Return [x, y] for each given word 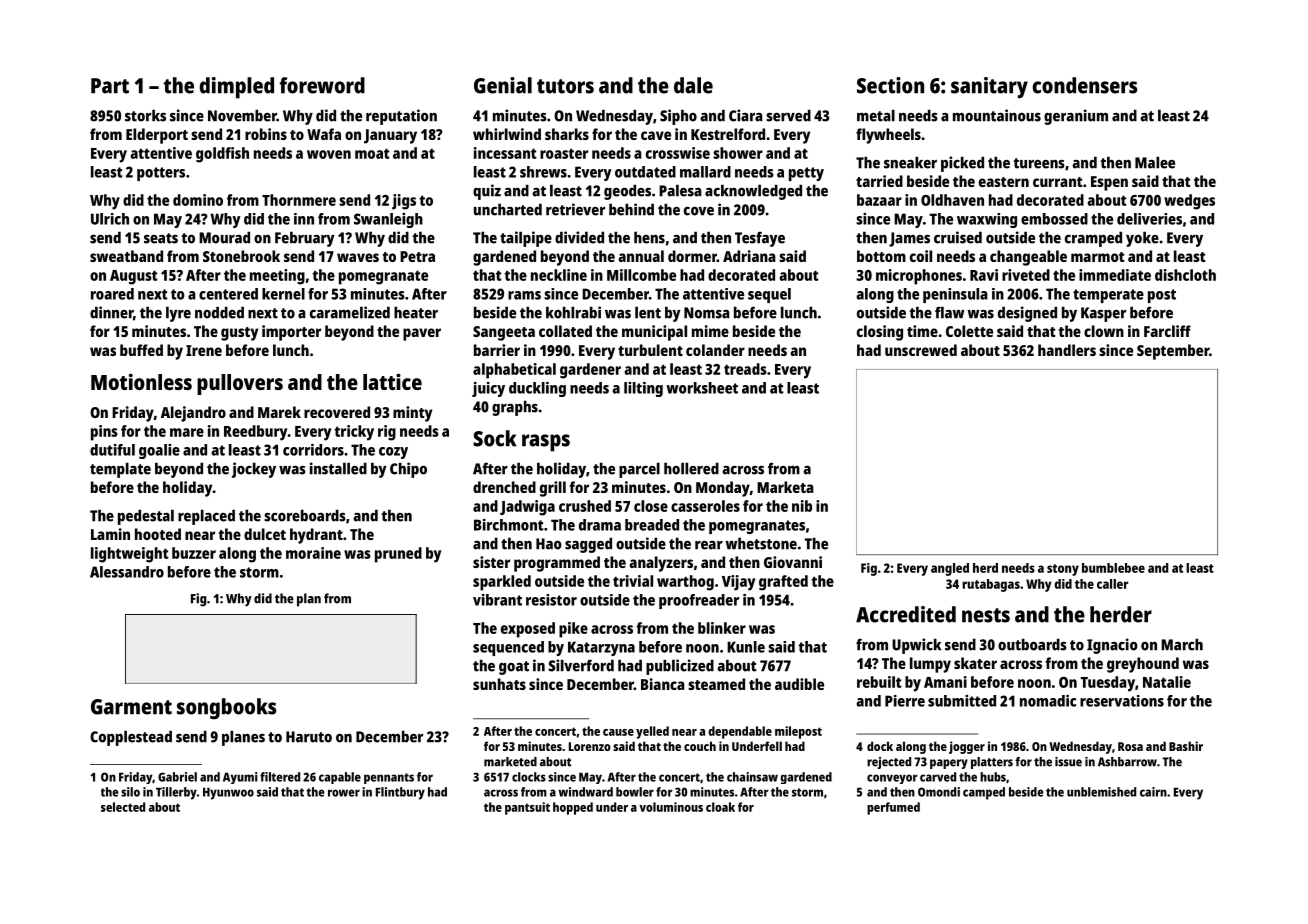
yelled [652, 732]
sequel [769, 295]
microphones [919, 277]
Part [110, 86]
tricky [354, 433]
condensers [1085, 85]
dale [693, 85]
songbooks [226, 709]
